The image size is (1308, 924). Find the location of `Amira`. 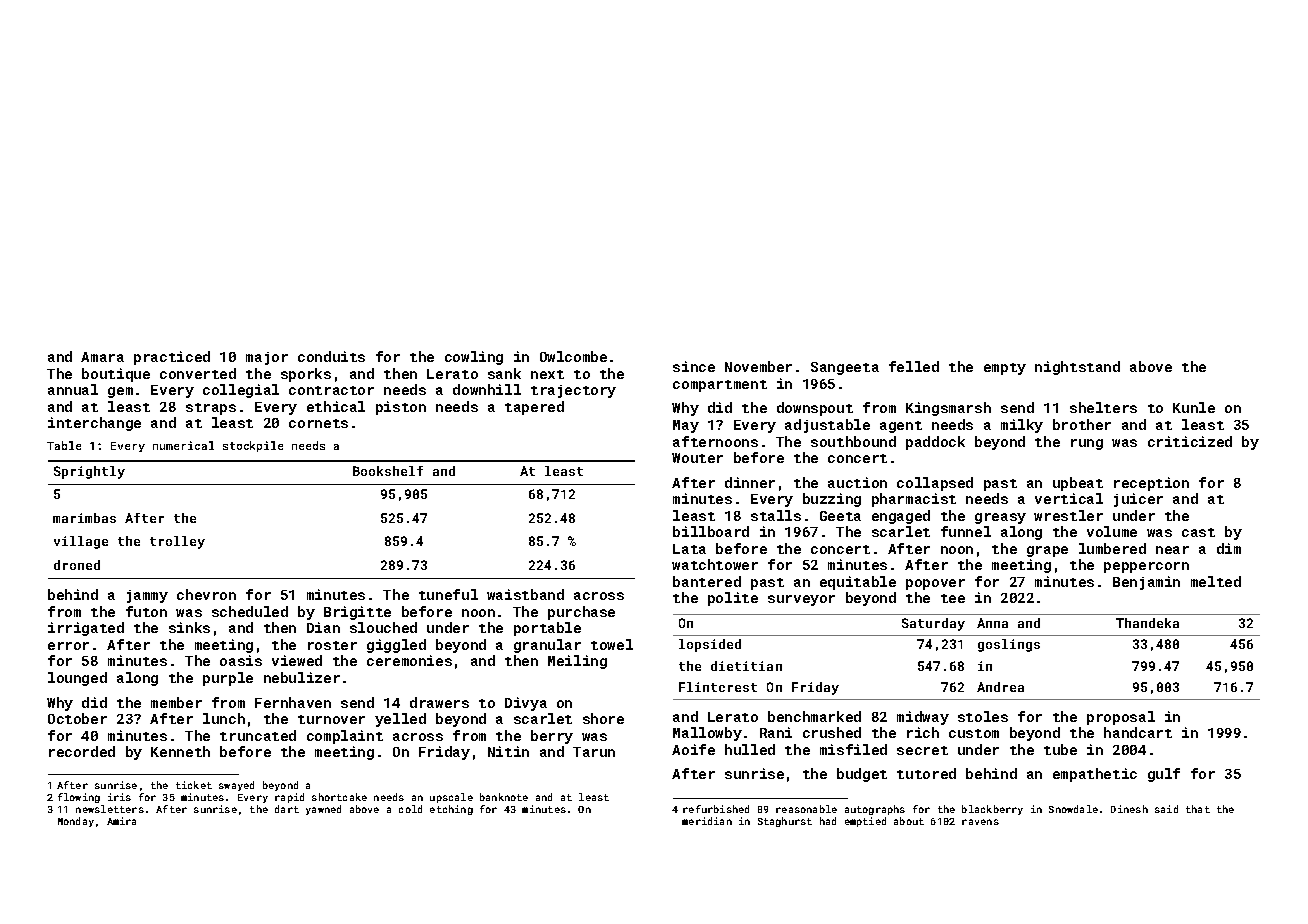

Amira is located at coordinates (121, 821).
